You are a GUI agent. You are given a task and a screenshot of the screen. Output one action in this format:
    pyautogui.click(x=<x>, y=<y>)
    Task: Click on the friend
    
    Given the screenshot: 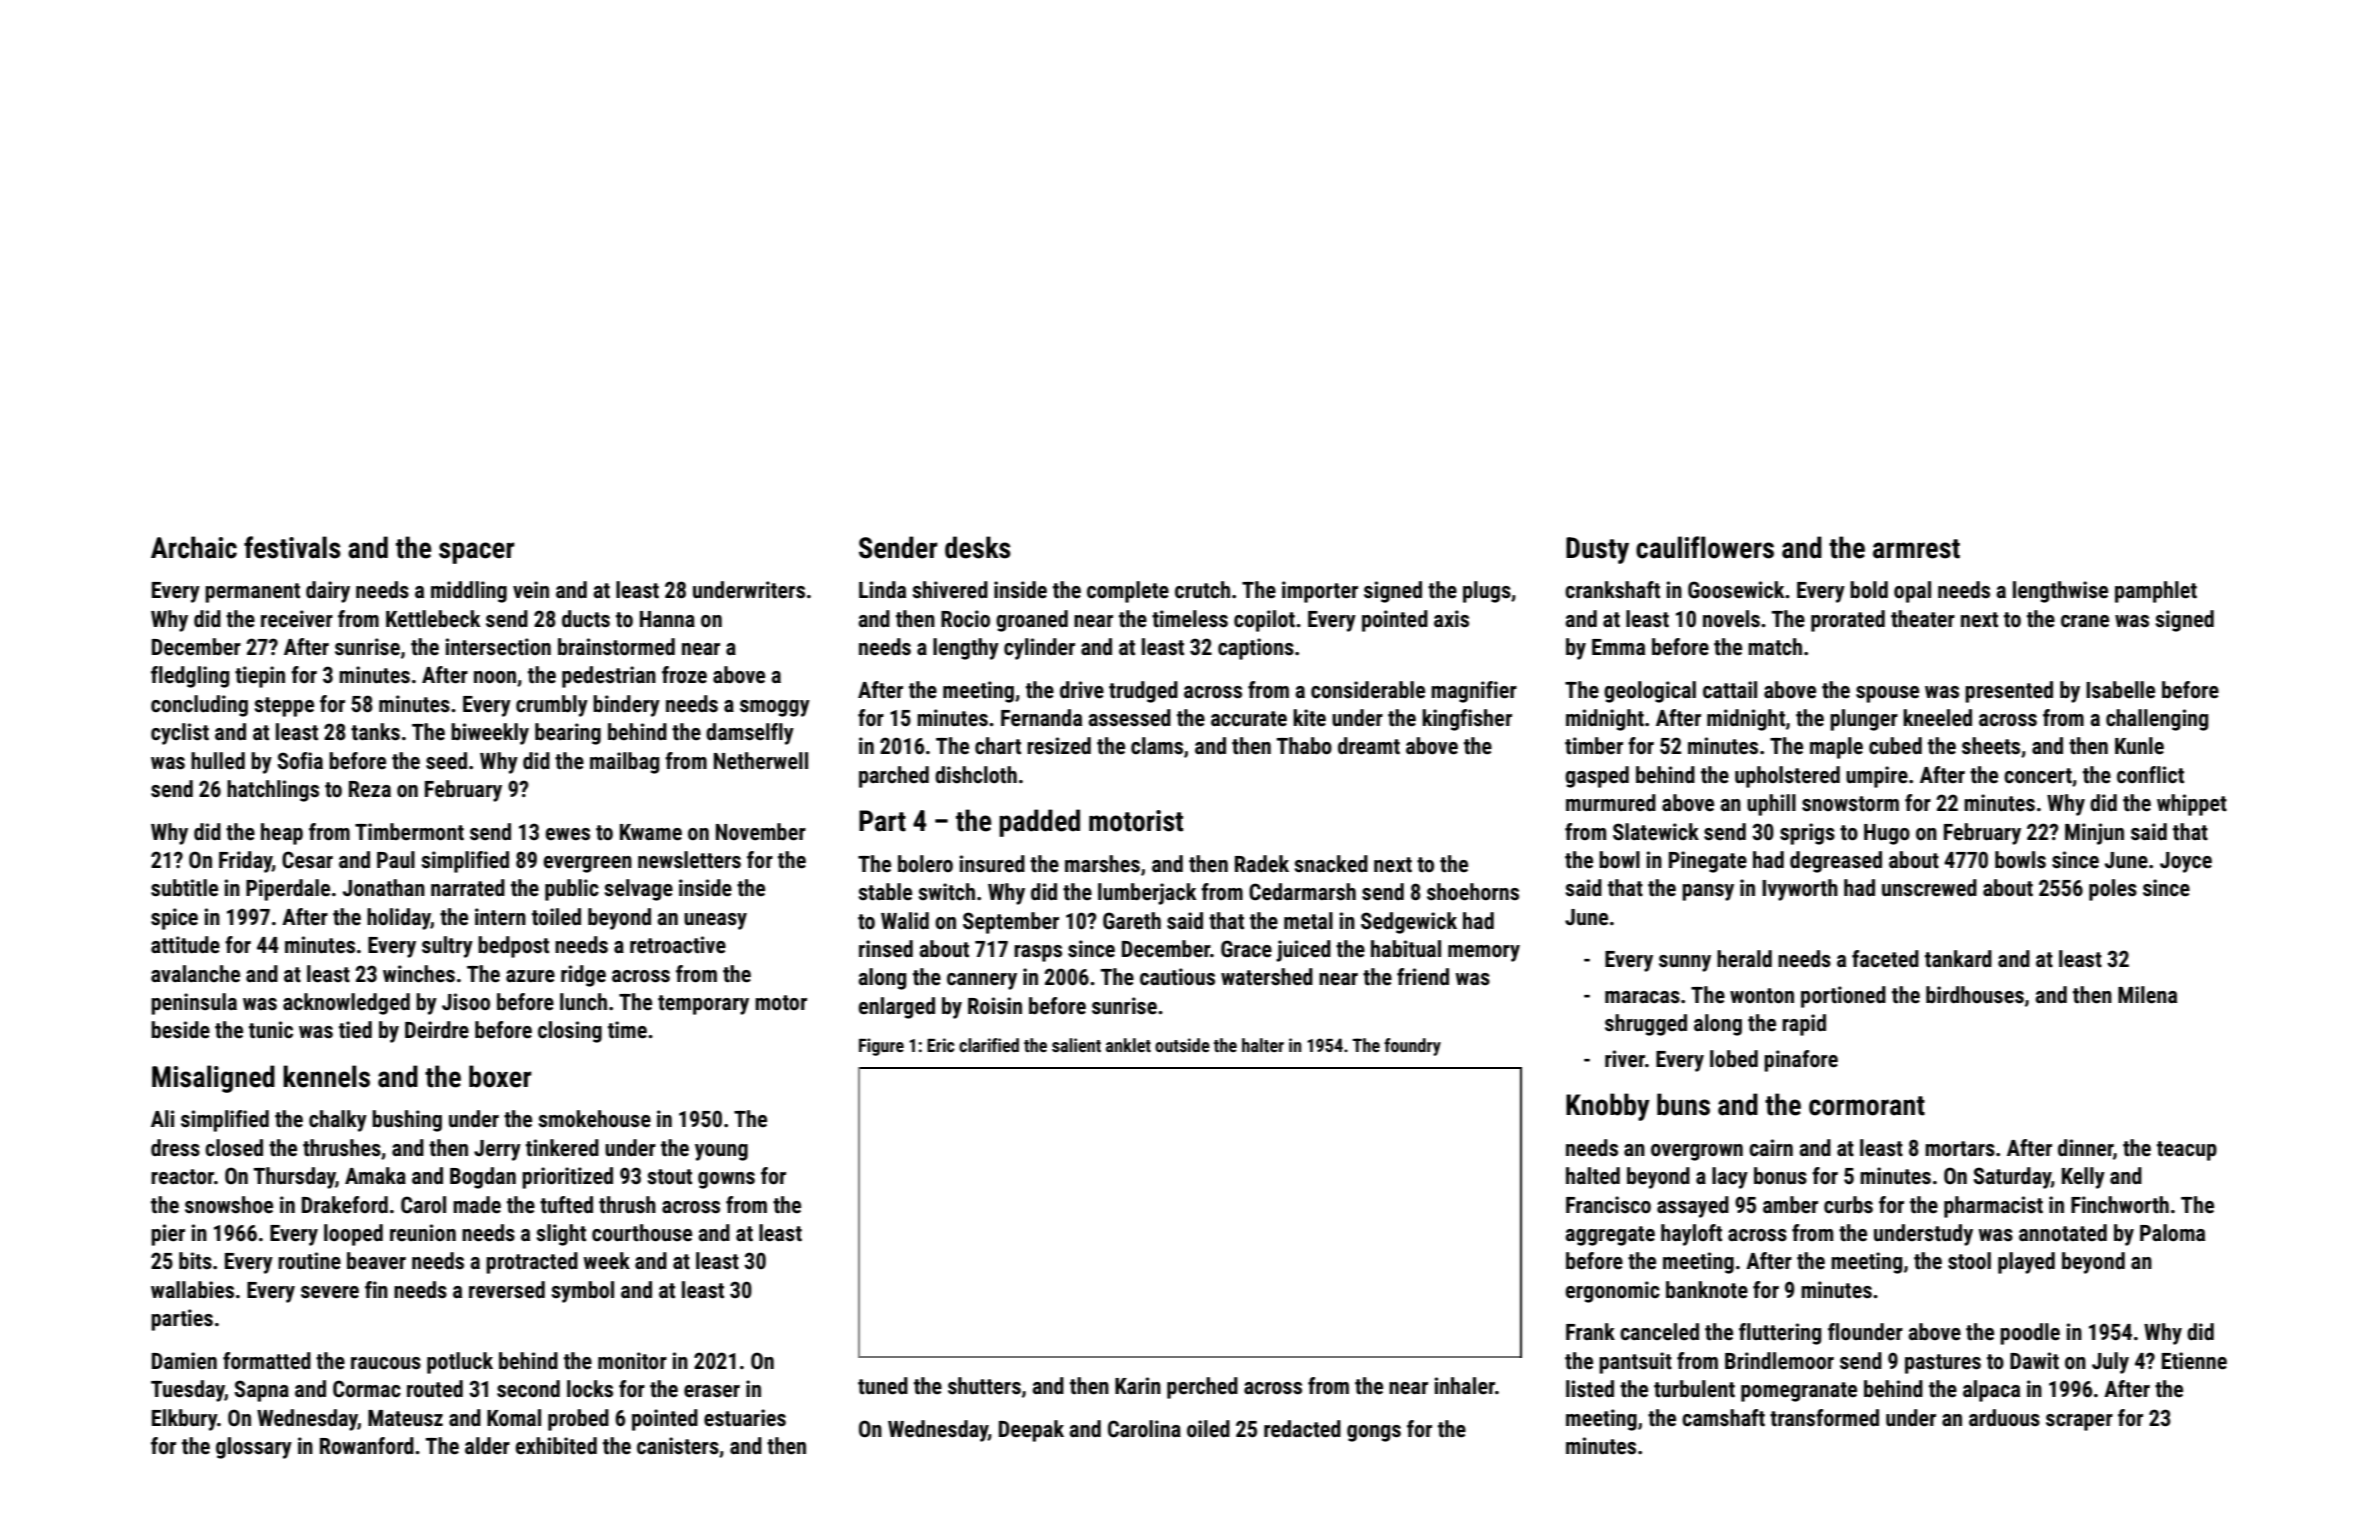 What is the action you would take?
    pyautogui.click(x=1423, y=977)
